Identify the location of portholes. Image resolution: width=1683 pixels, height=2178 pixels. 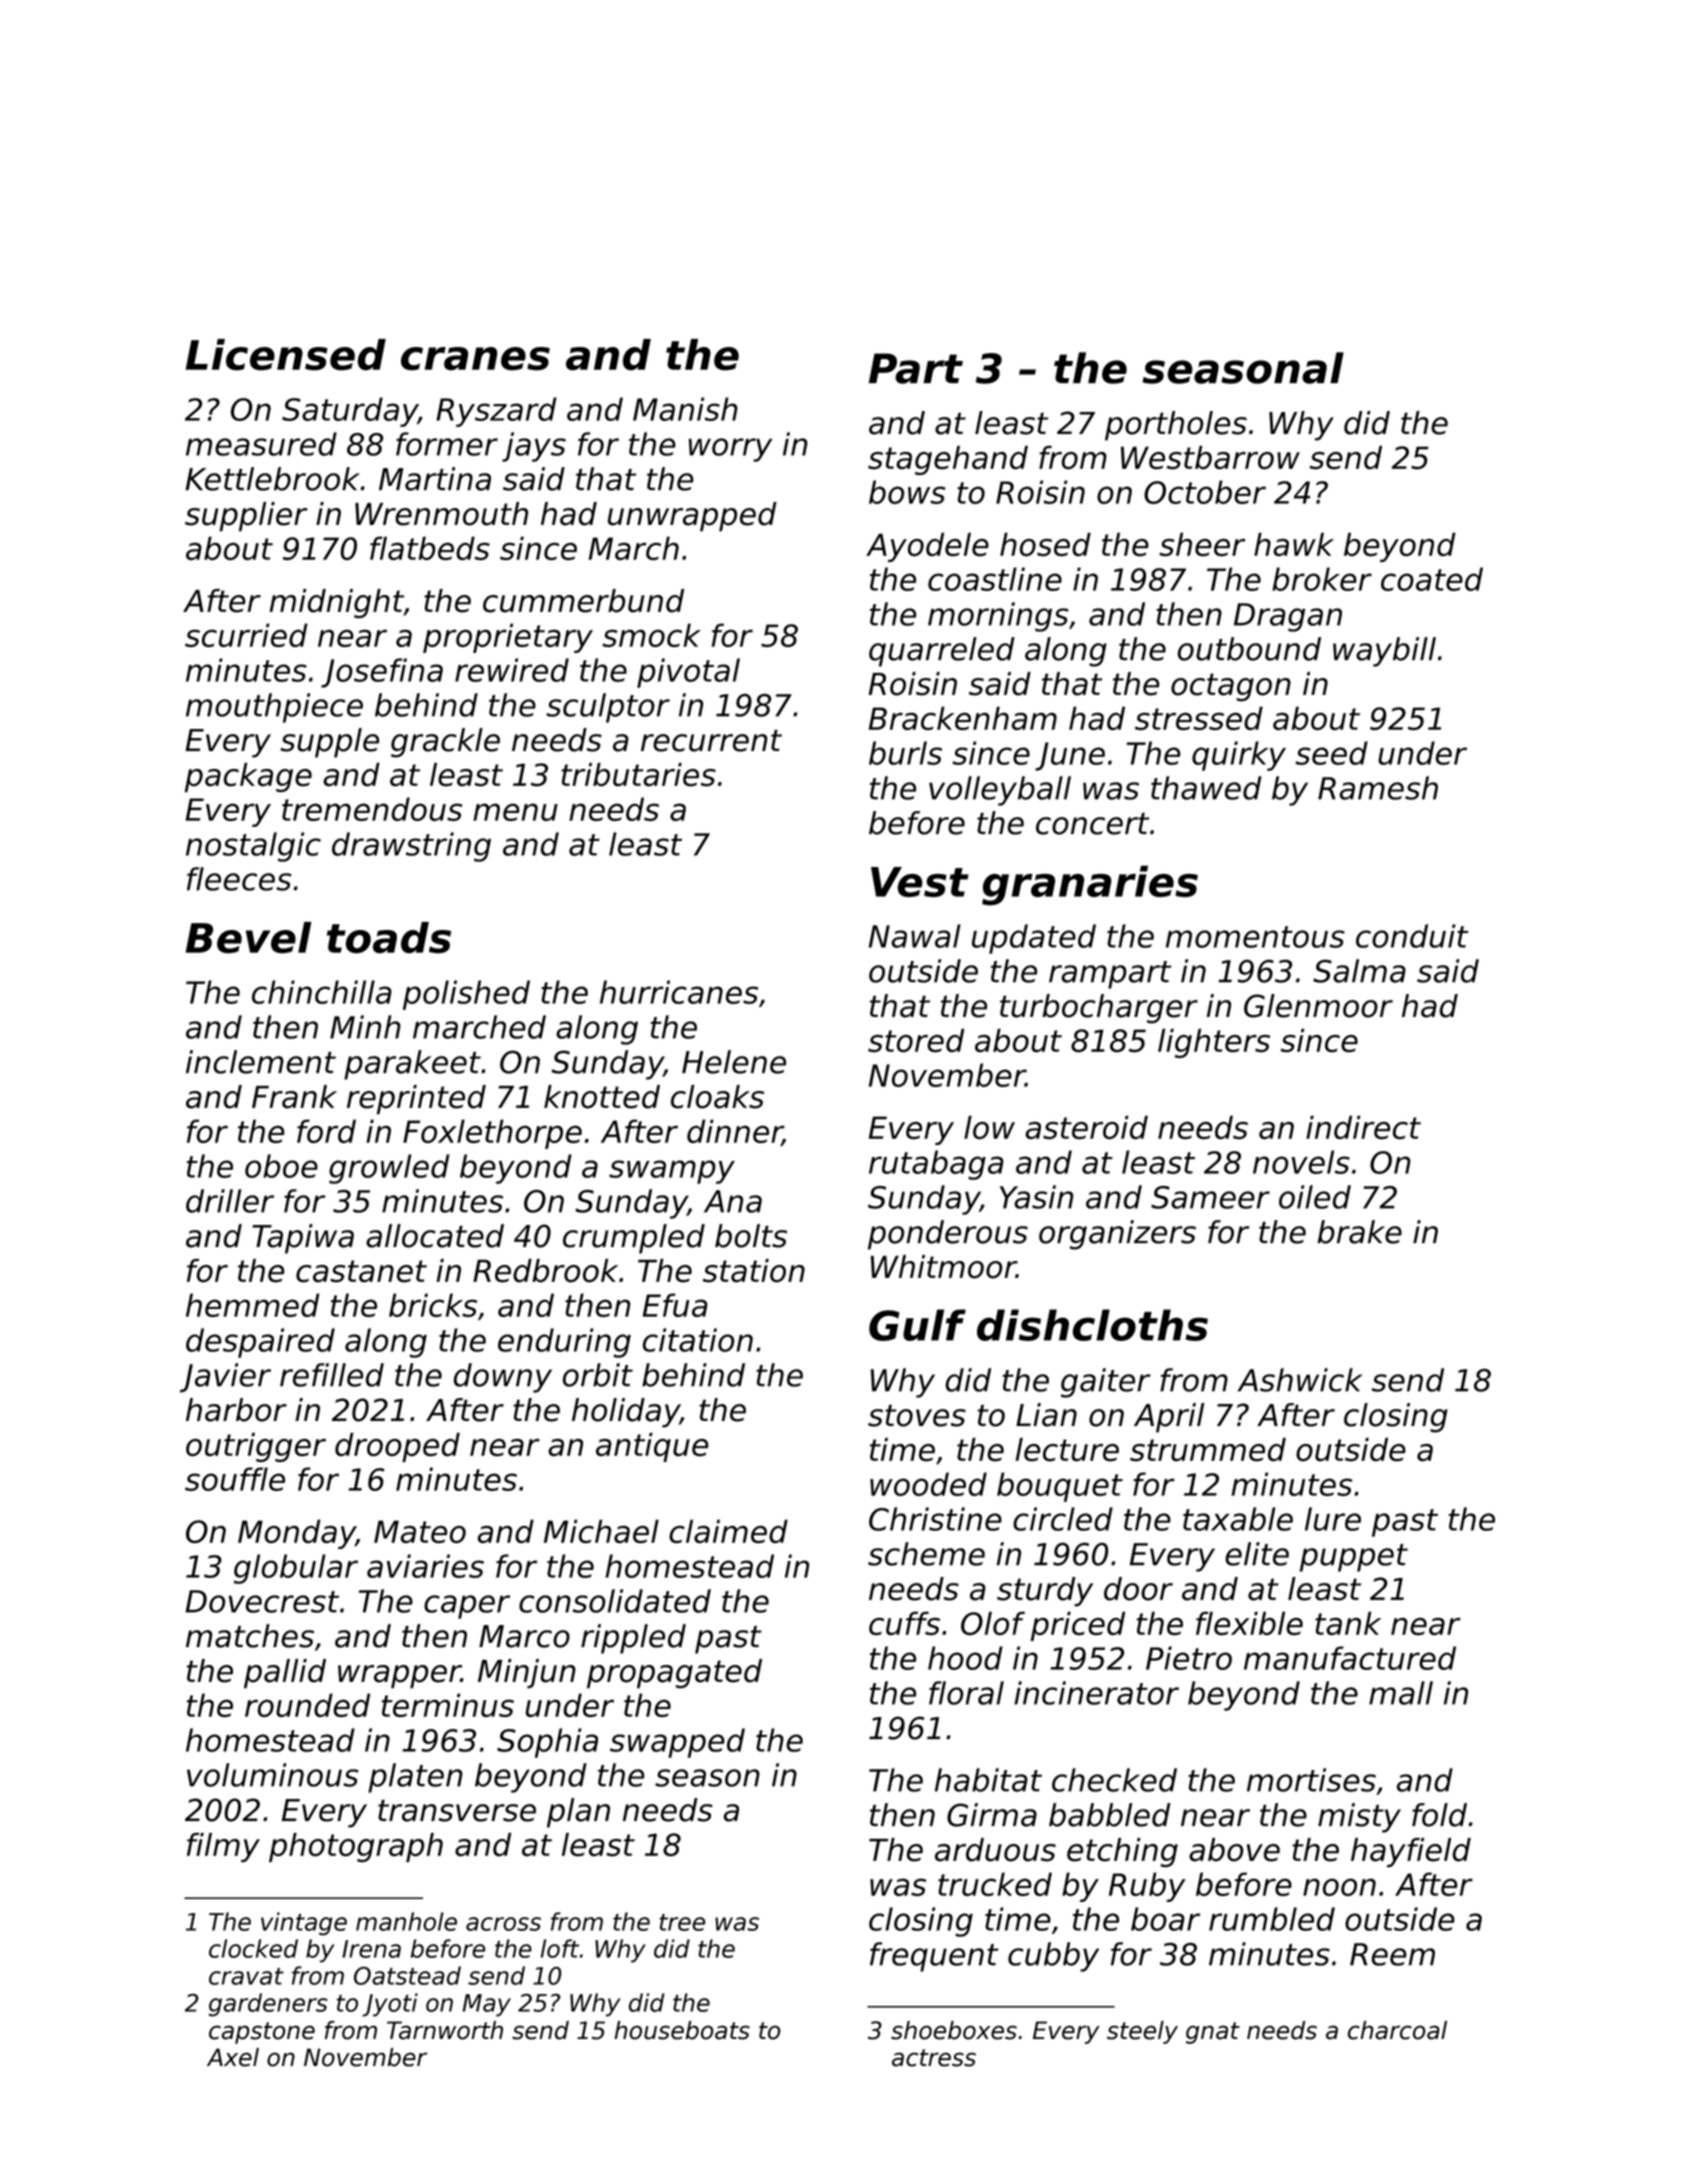
(1176, 426).
